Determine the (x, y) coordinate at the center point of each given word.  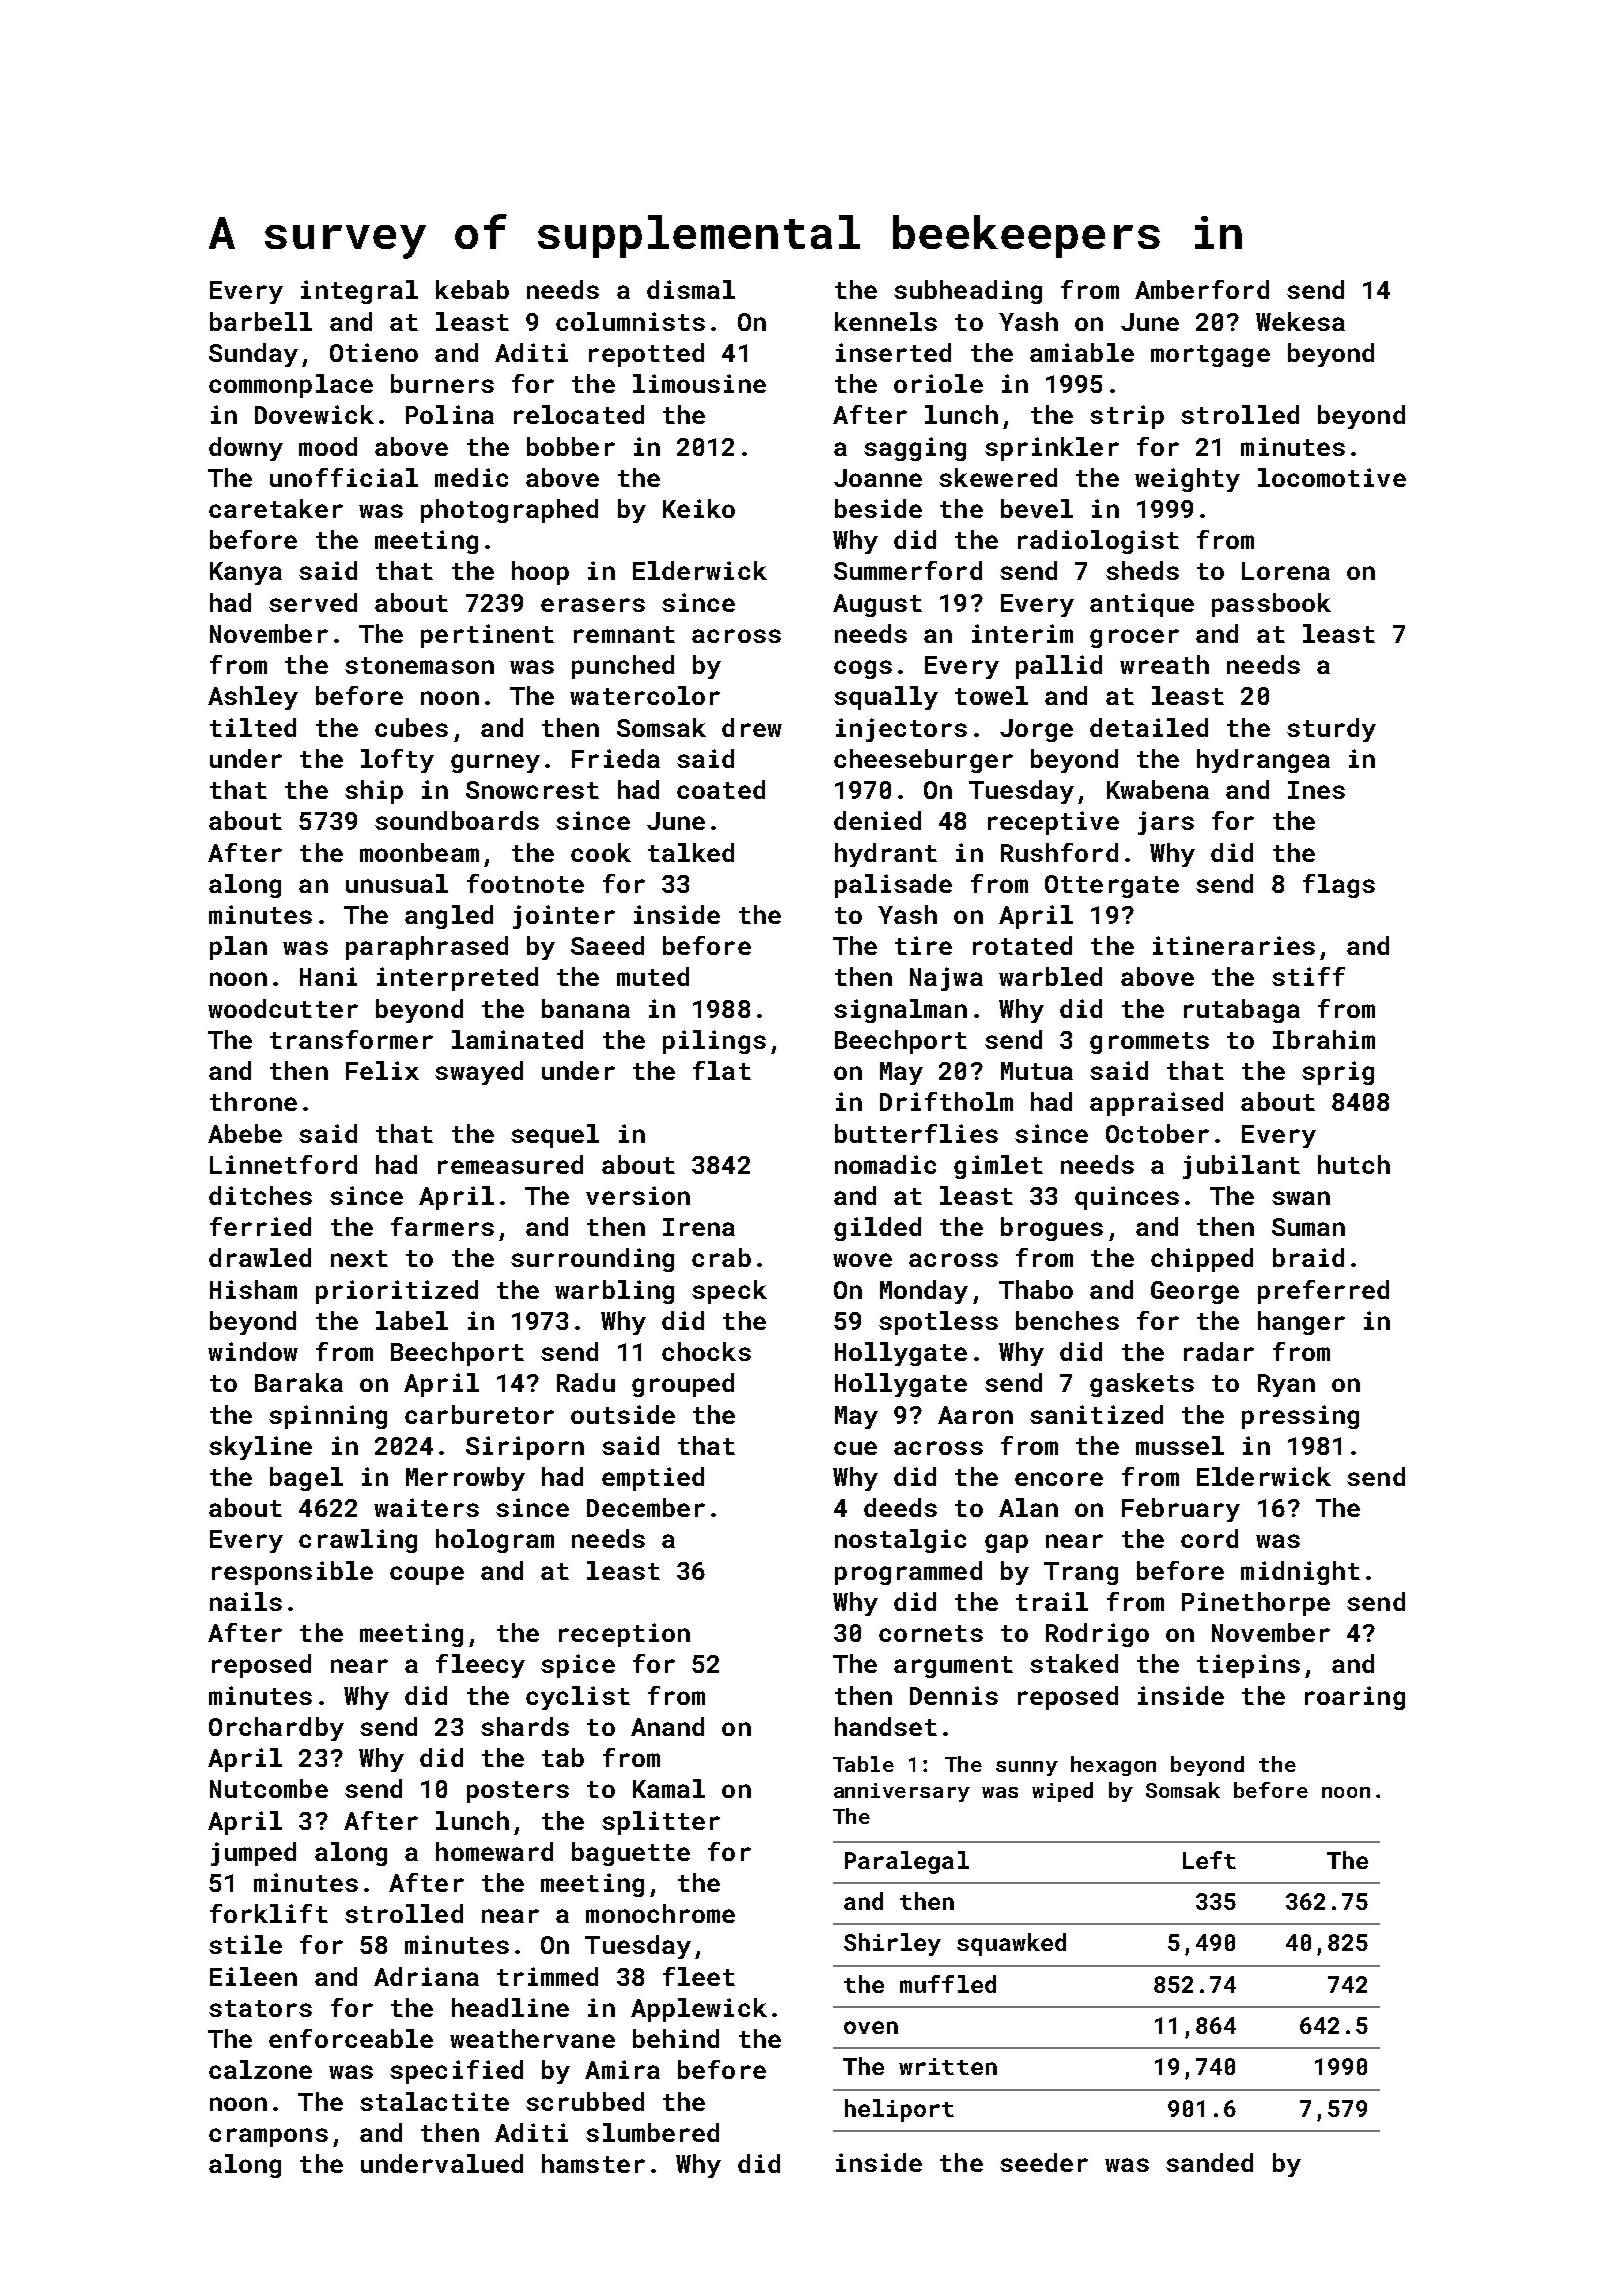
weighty (1187, 480)
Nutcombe (269, 1788)
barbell (261, 321)
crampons (268, 2137)
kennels (886, 321)
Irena (699, 1227)
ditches (260, 1195)
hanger (1301, 1323)
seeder (1044, 2162)
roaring (1355, 1698)
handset (886, 1726)
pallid (1059, 667)
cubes (411, 727)
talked (691, 852)
